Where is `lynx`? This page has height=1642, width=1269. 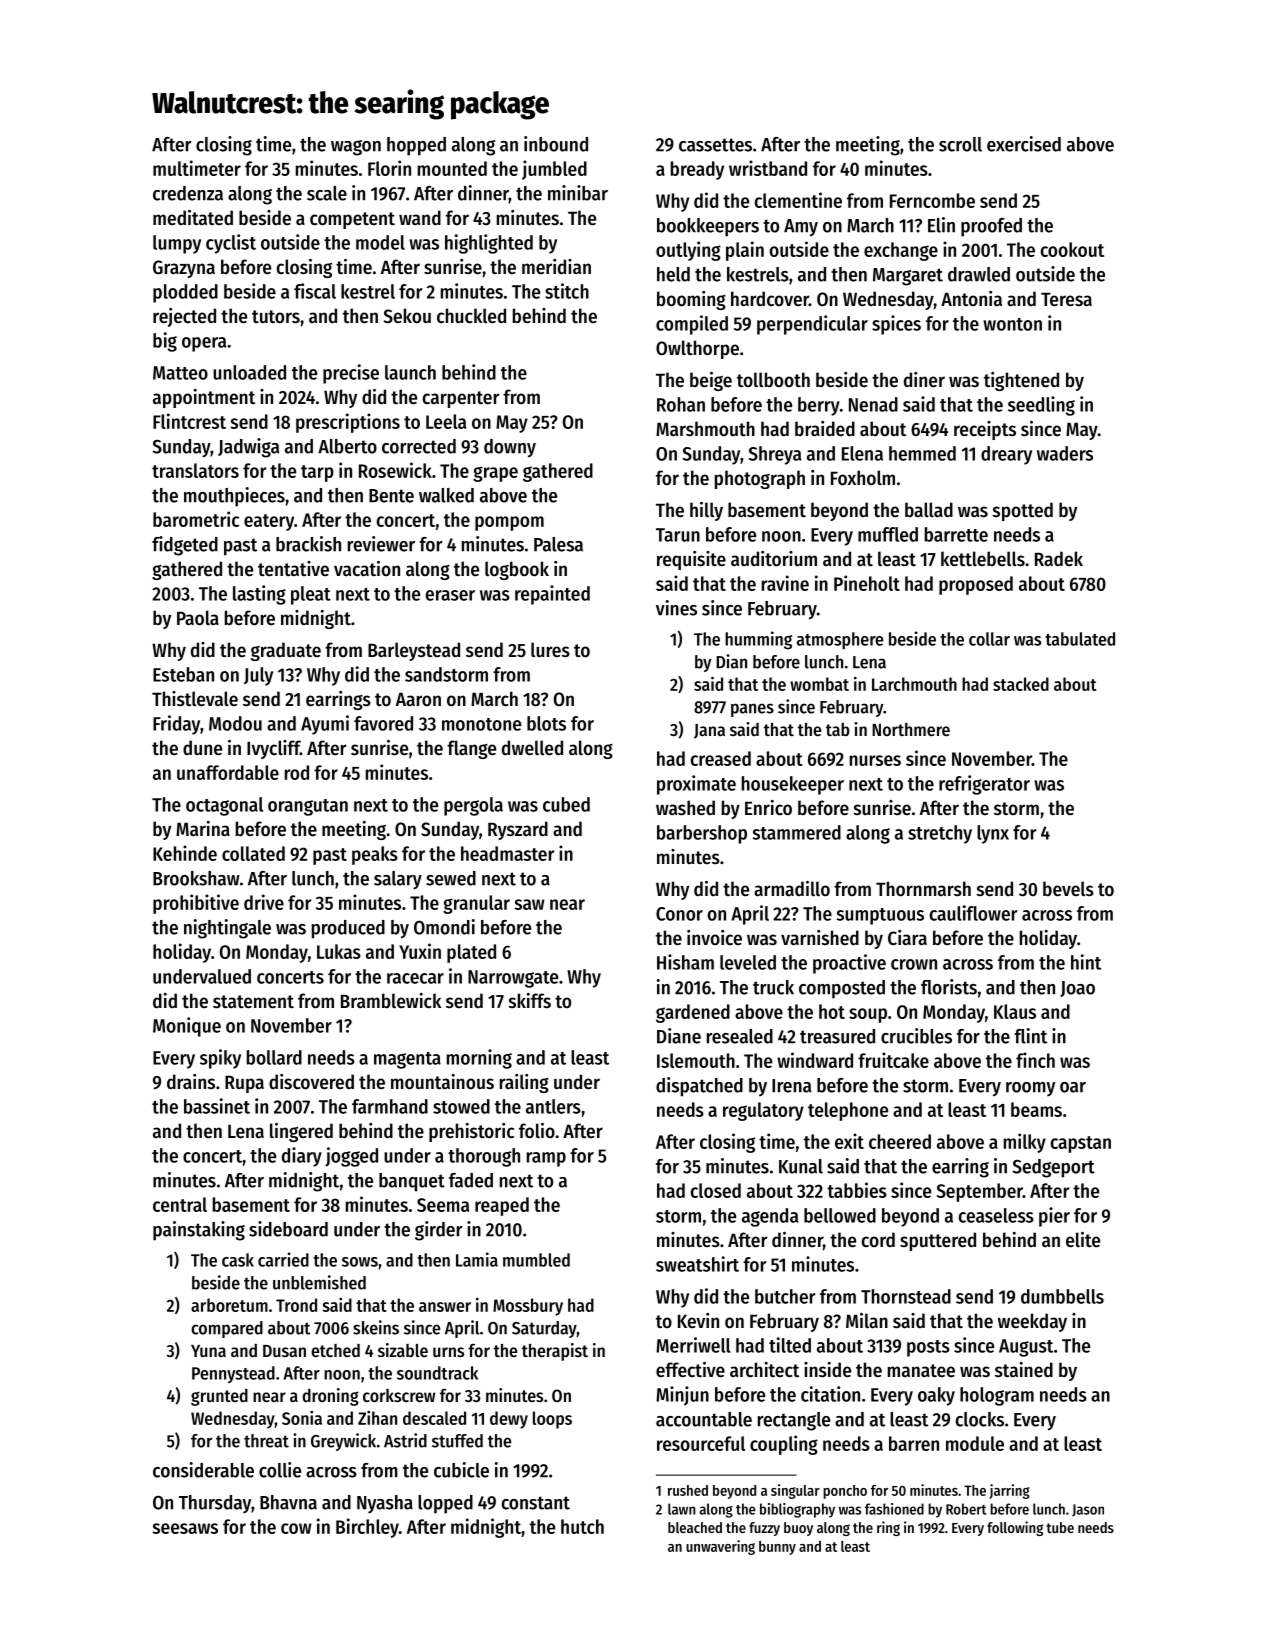
lynx is located at coordinates (993, 834).
